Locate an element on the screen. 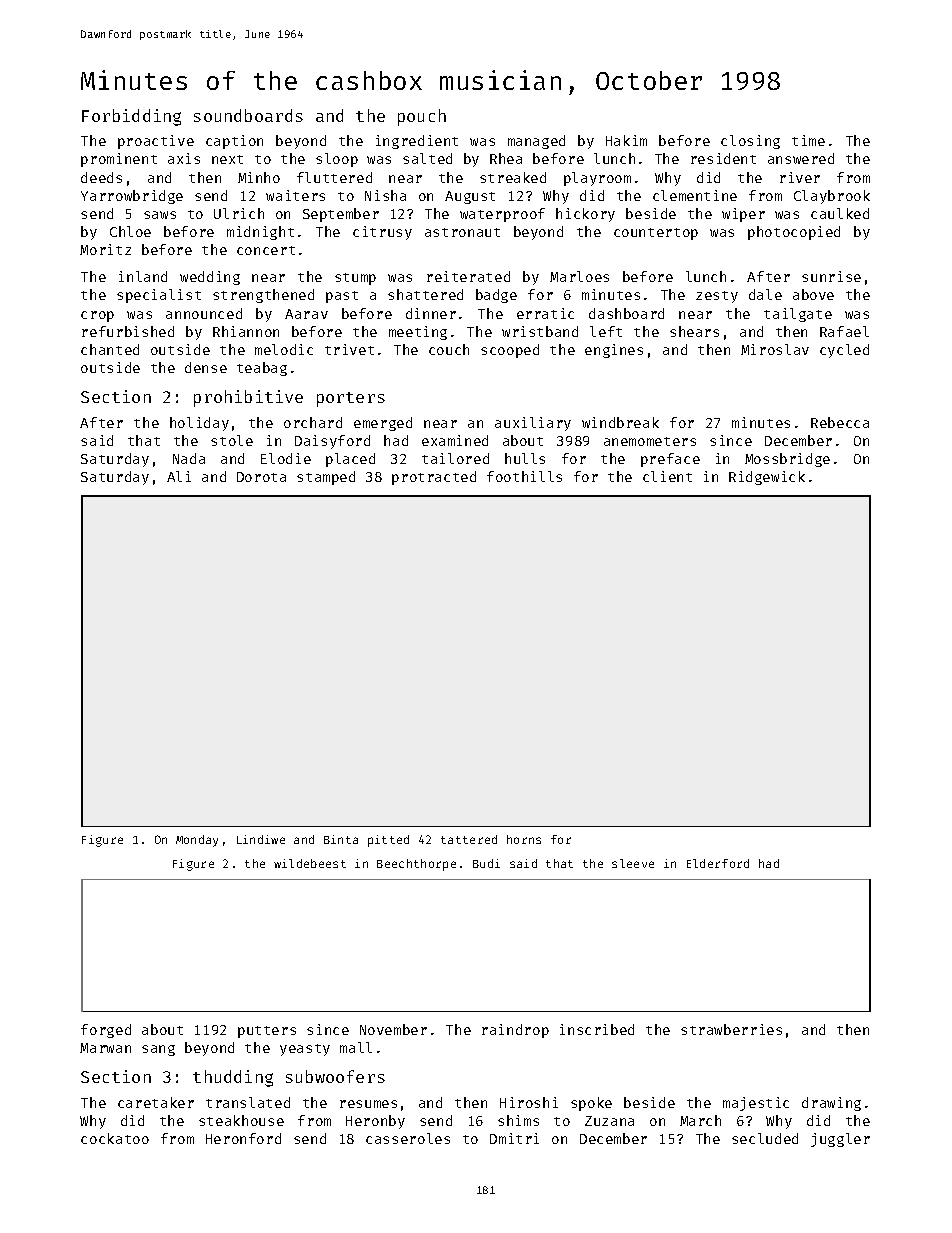 The image size is (952, 1233). cycled is located at coordinates (844, 351).
